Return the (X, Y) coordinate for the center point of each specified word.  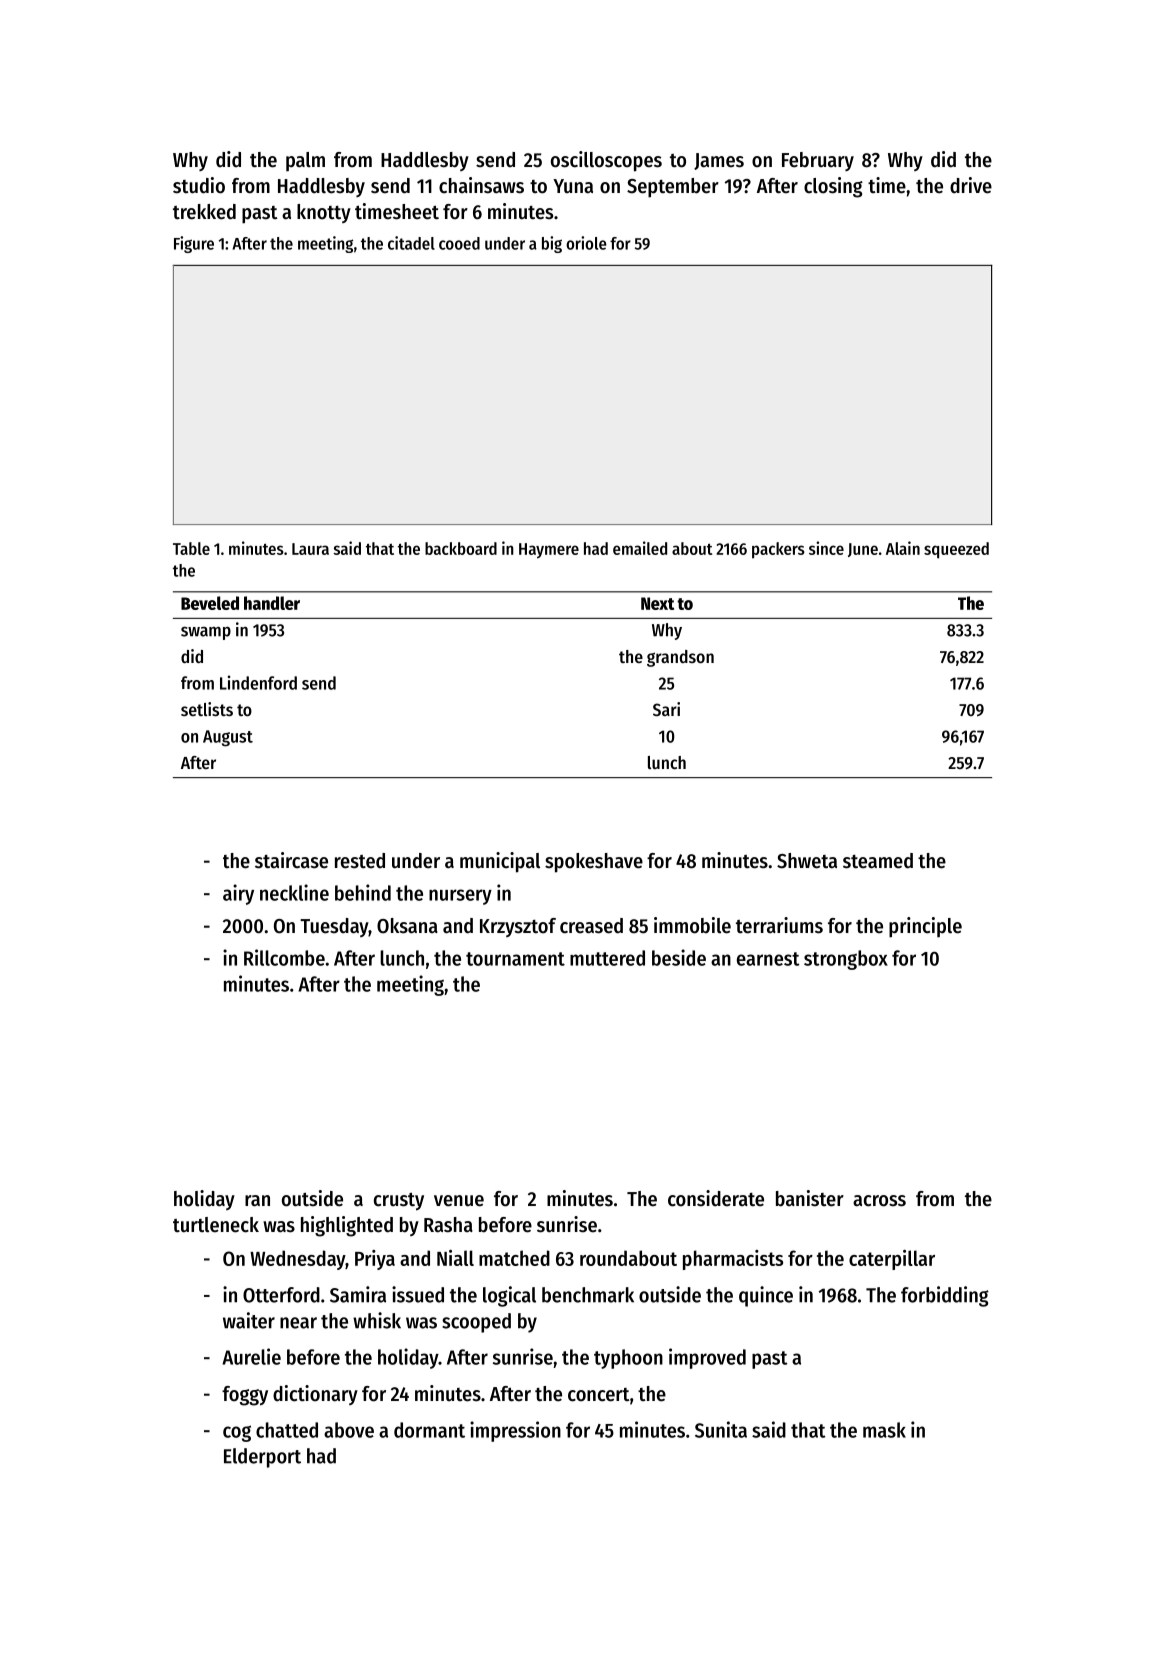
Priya (375, 1260)
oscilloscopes (606, 161)
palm (305, 161)
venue (459, 1201)
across (879, 1201)
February (818, 161)
